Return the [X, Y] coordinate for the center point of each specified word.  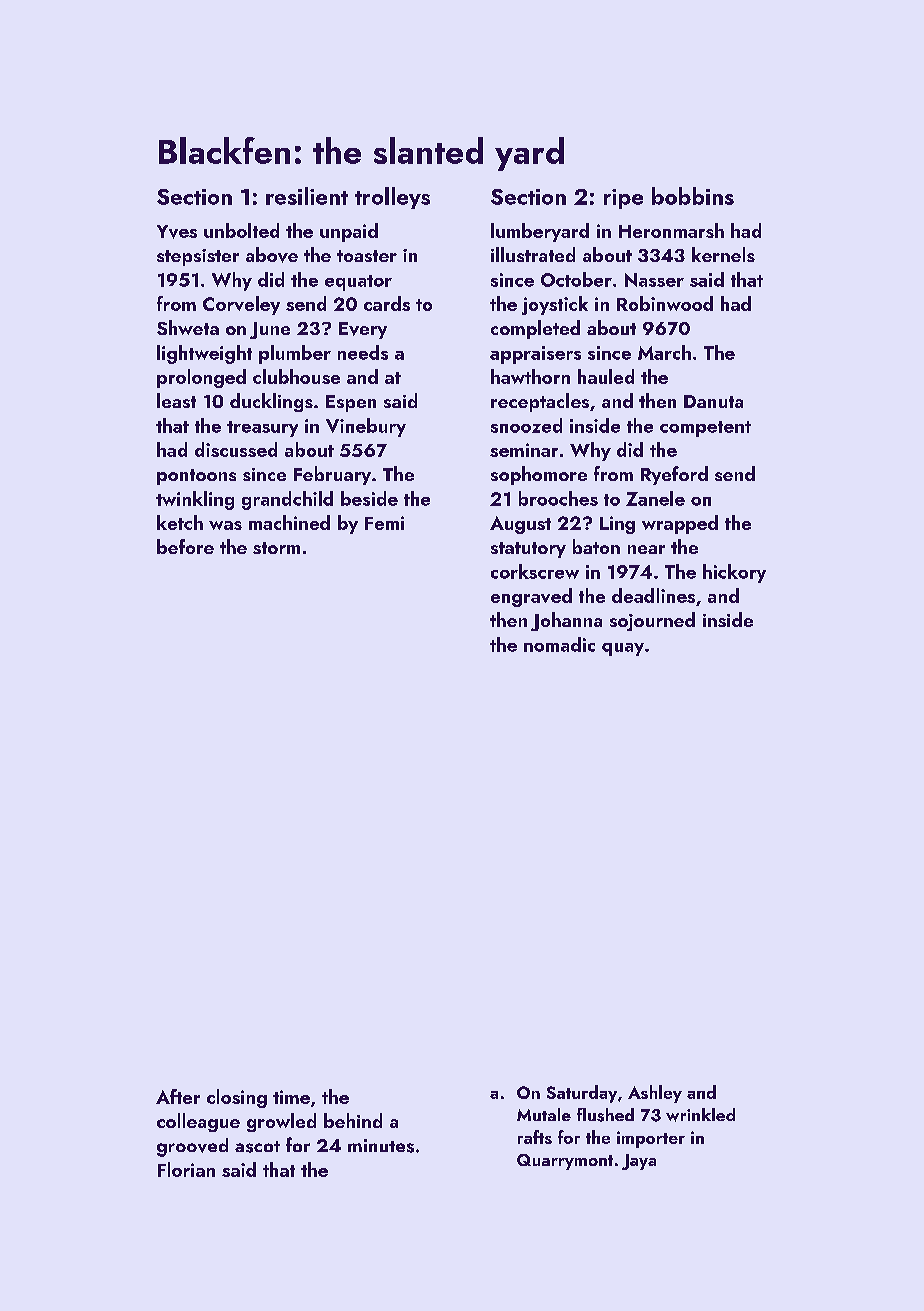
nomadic [559, 644]
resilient [307, 196]
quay [623, 649]
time [291, 1097]
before [185, 546]
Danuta [713, 401]
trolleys [392, 198]
